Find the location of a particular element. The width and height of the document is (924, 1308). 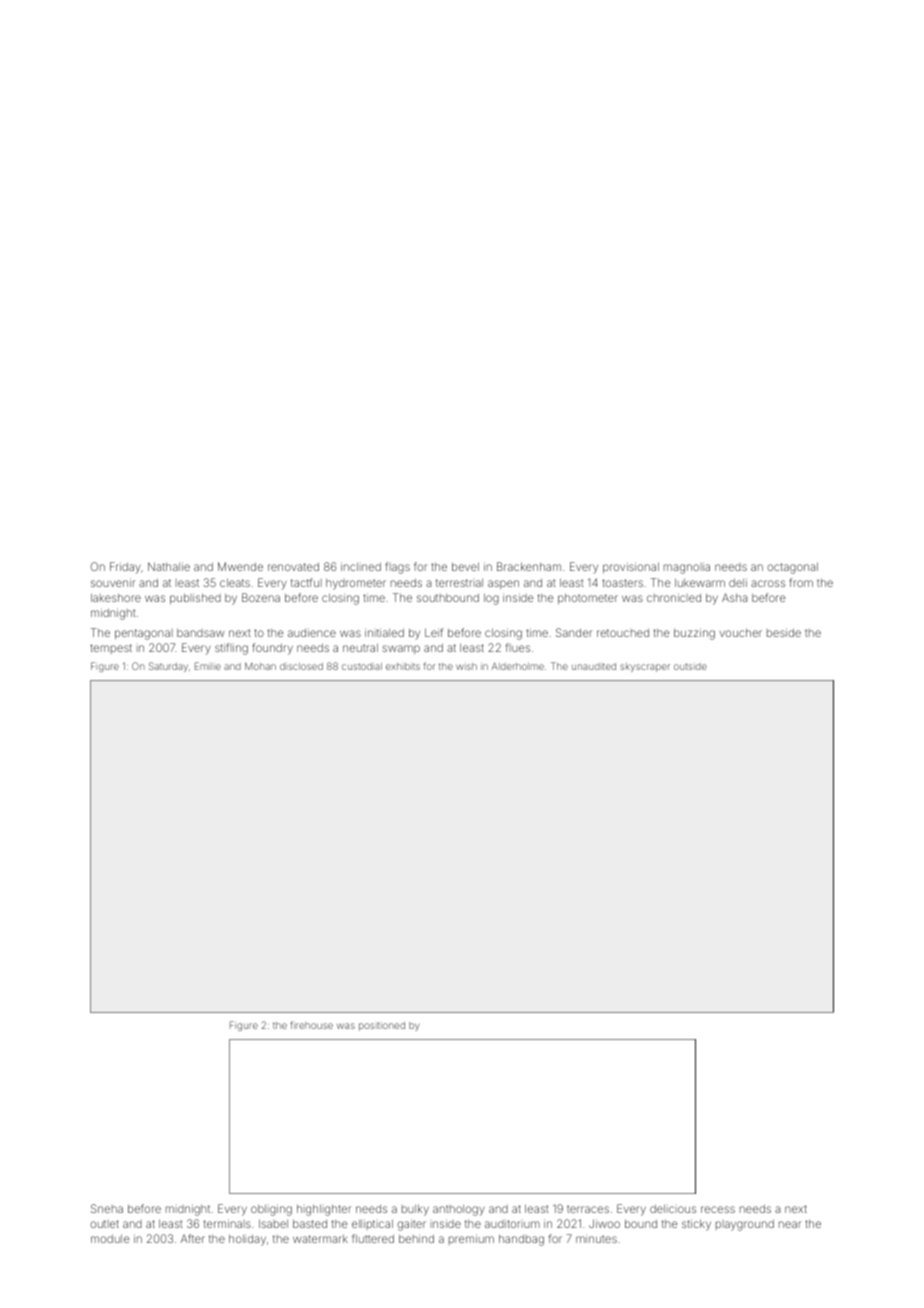

obliging is located at coordinates (271, 1210).
